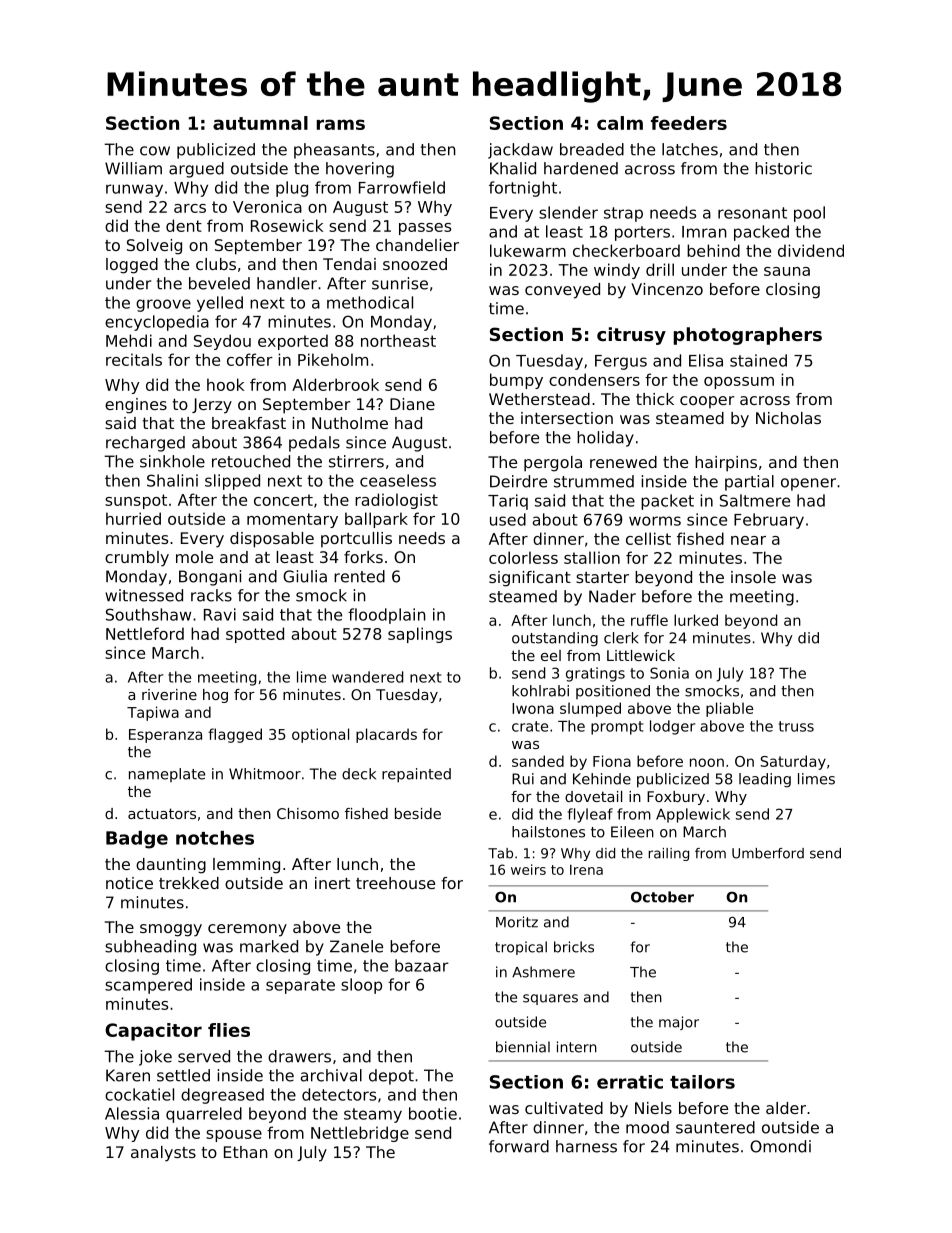  What do you see at coordinates (137, 559) in the screenshot?
I see `crumbly` at bounding box center [137, 559].
